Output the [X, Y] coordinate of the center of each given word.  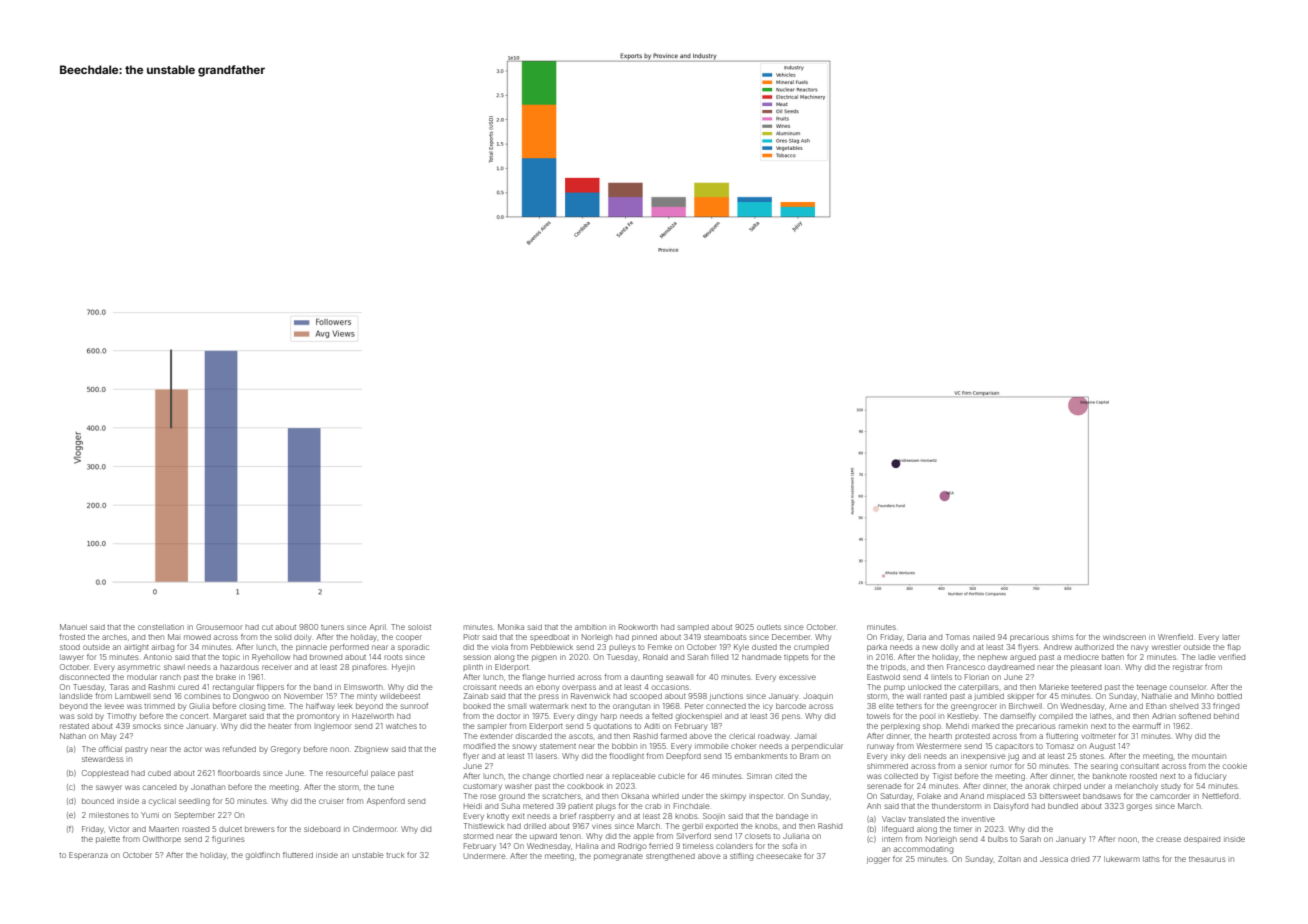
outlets [769, 627]
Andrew [1058, 647]
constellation [161, 627]
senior [976, 766]
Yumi [150, 815]
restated [74, 726]
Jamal [805, 736]
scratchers [562, 796]
